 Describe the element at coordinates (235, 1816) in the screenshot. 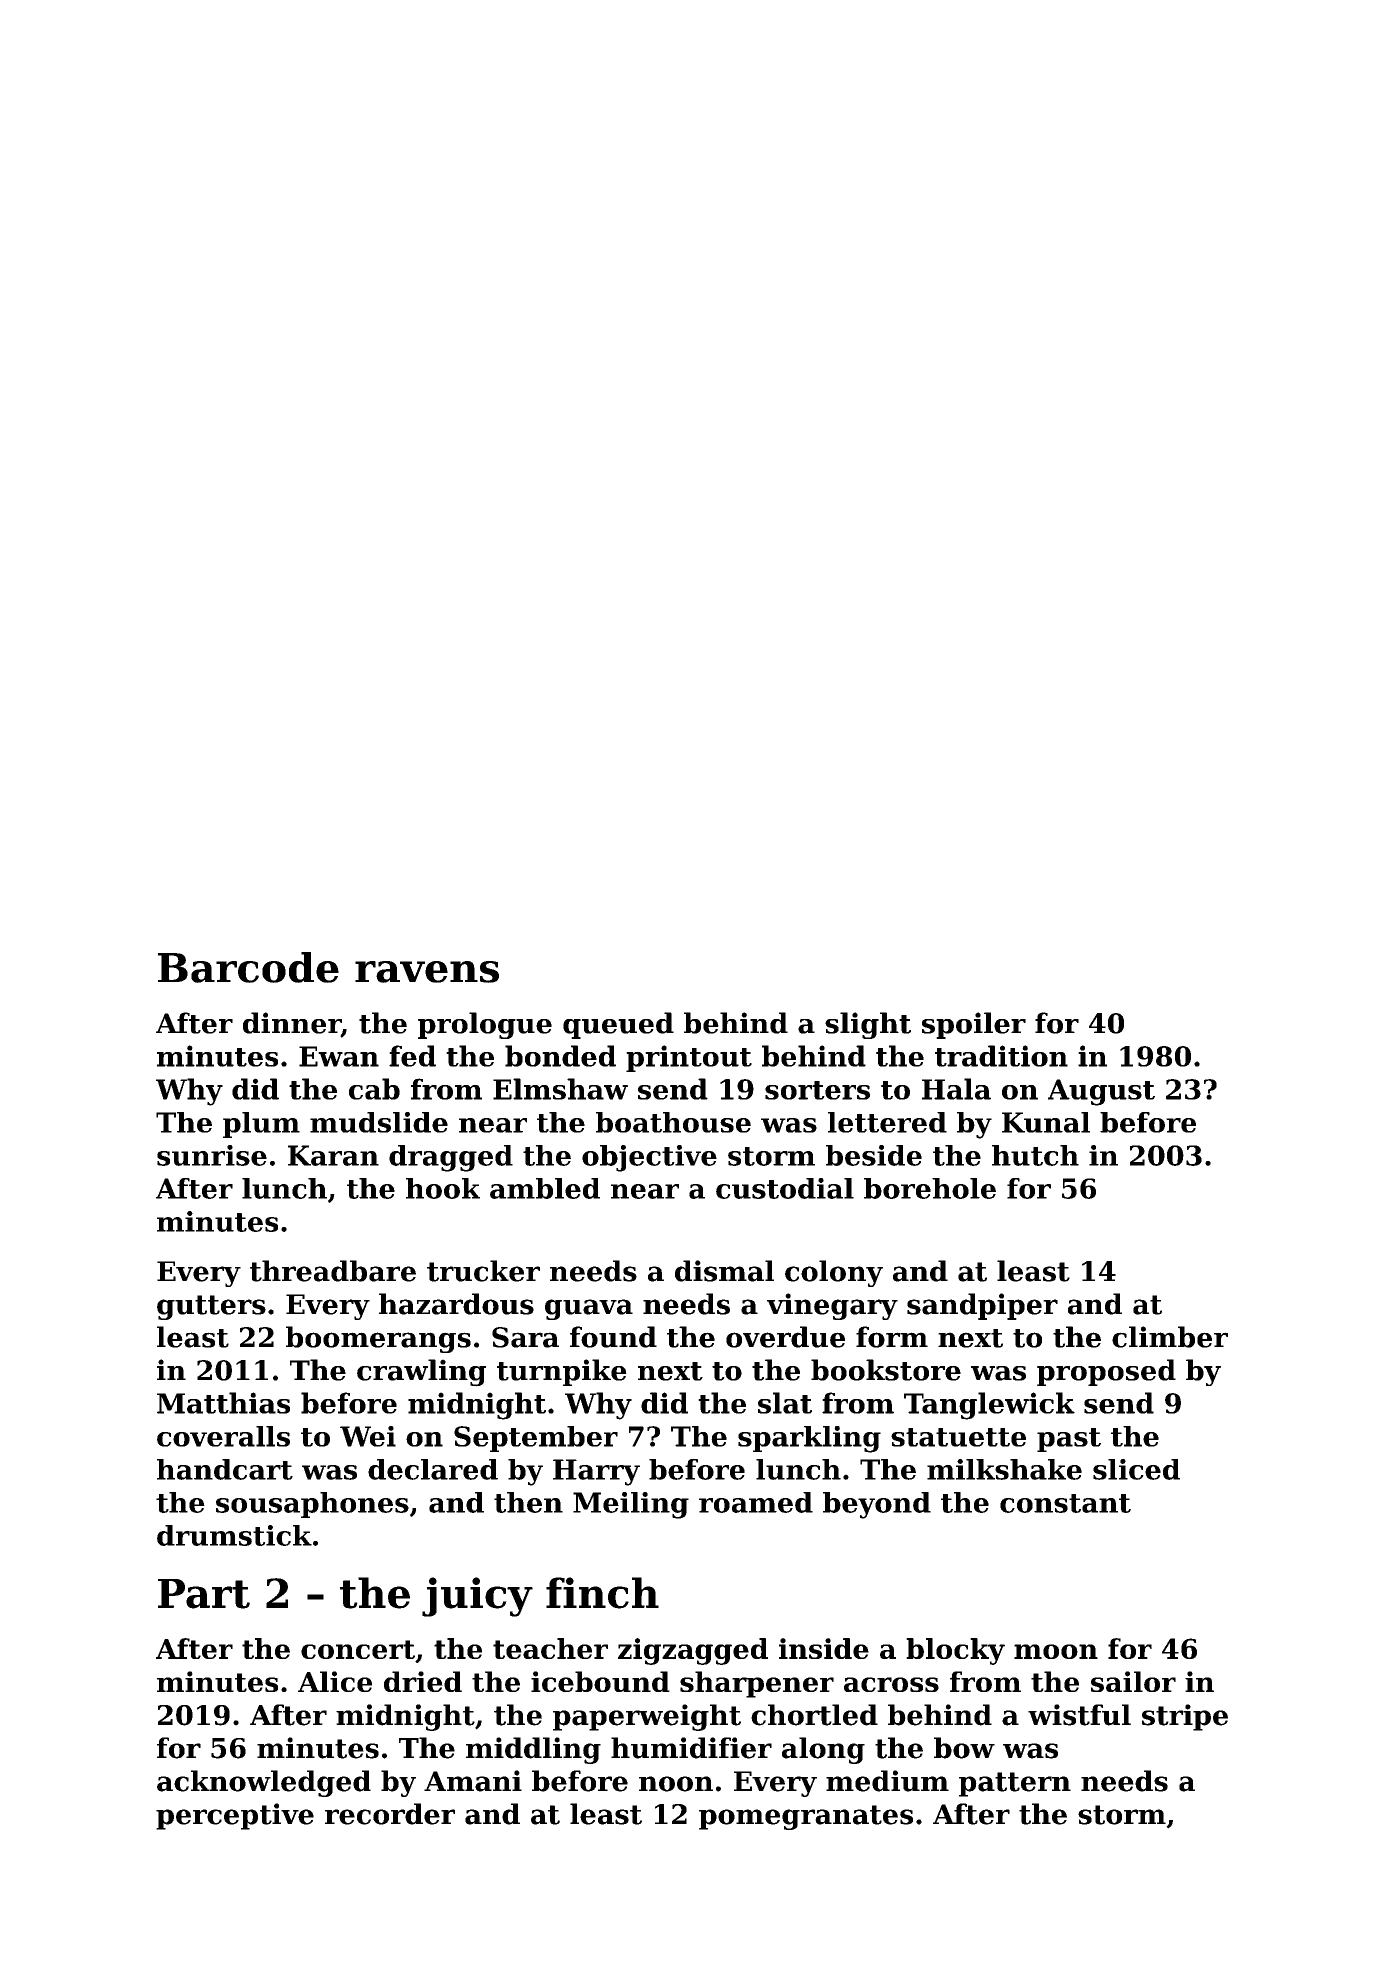

I see `perceptive` at that location.
